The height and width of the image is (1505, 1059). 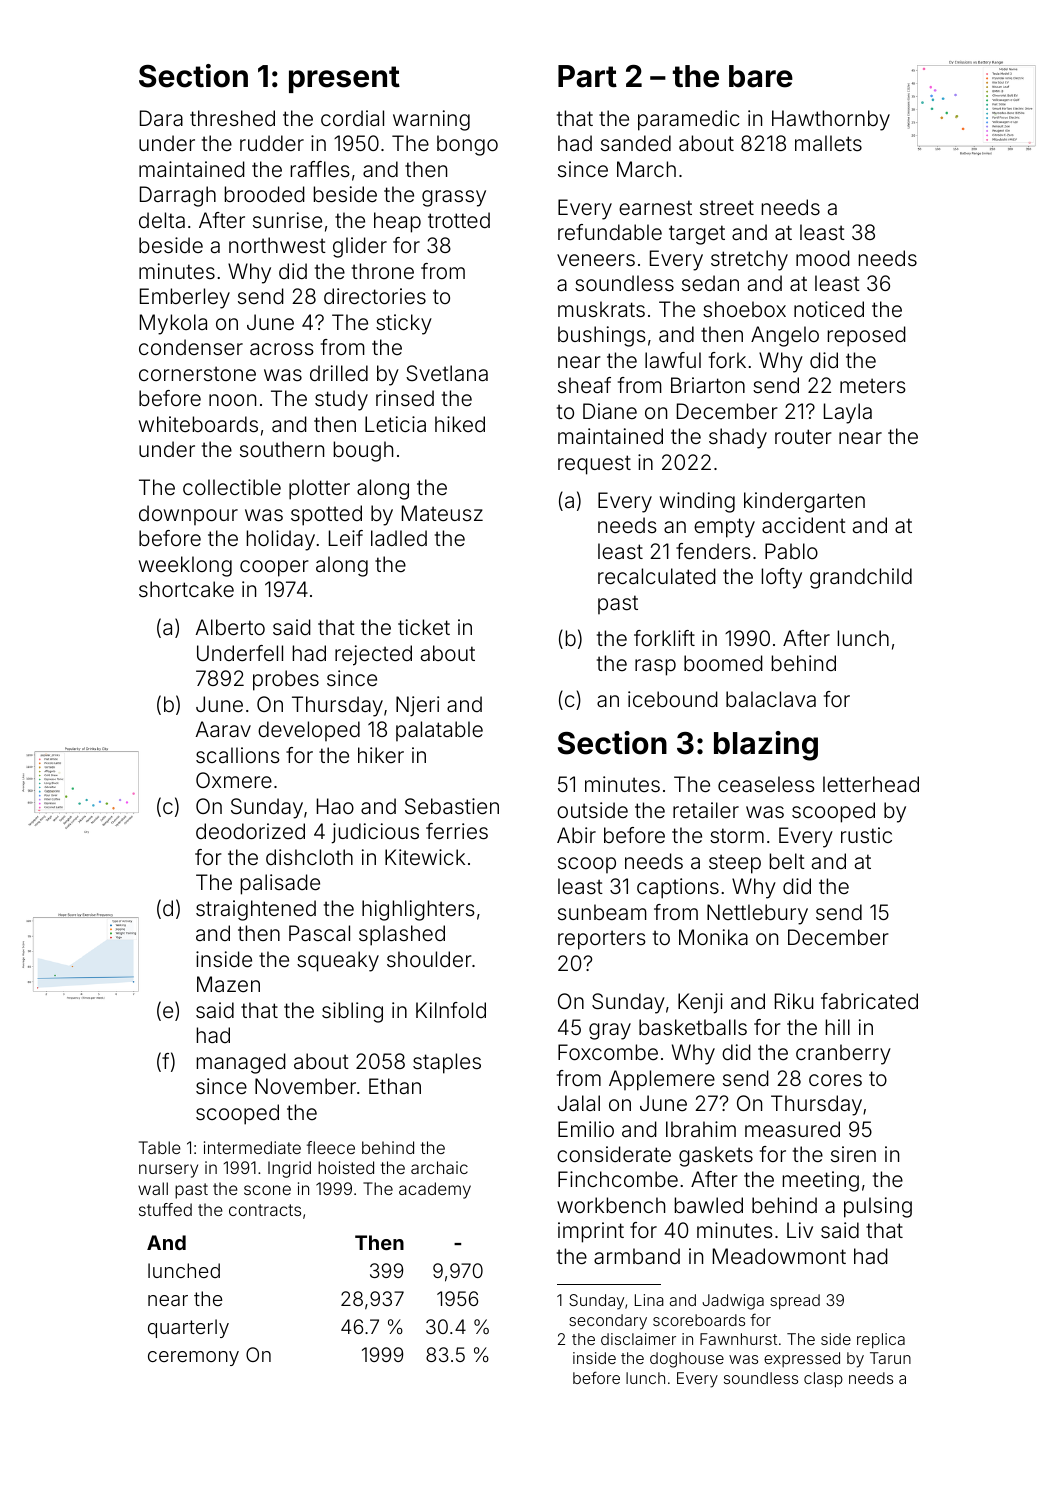 I want to click on rustic, so click(x=866, y=835).
